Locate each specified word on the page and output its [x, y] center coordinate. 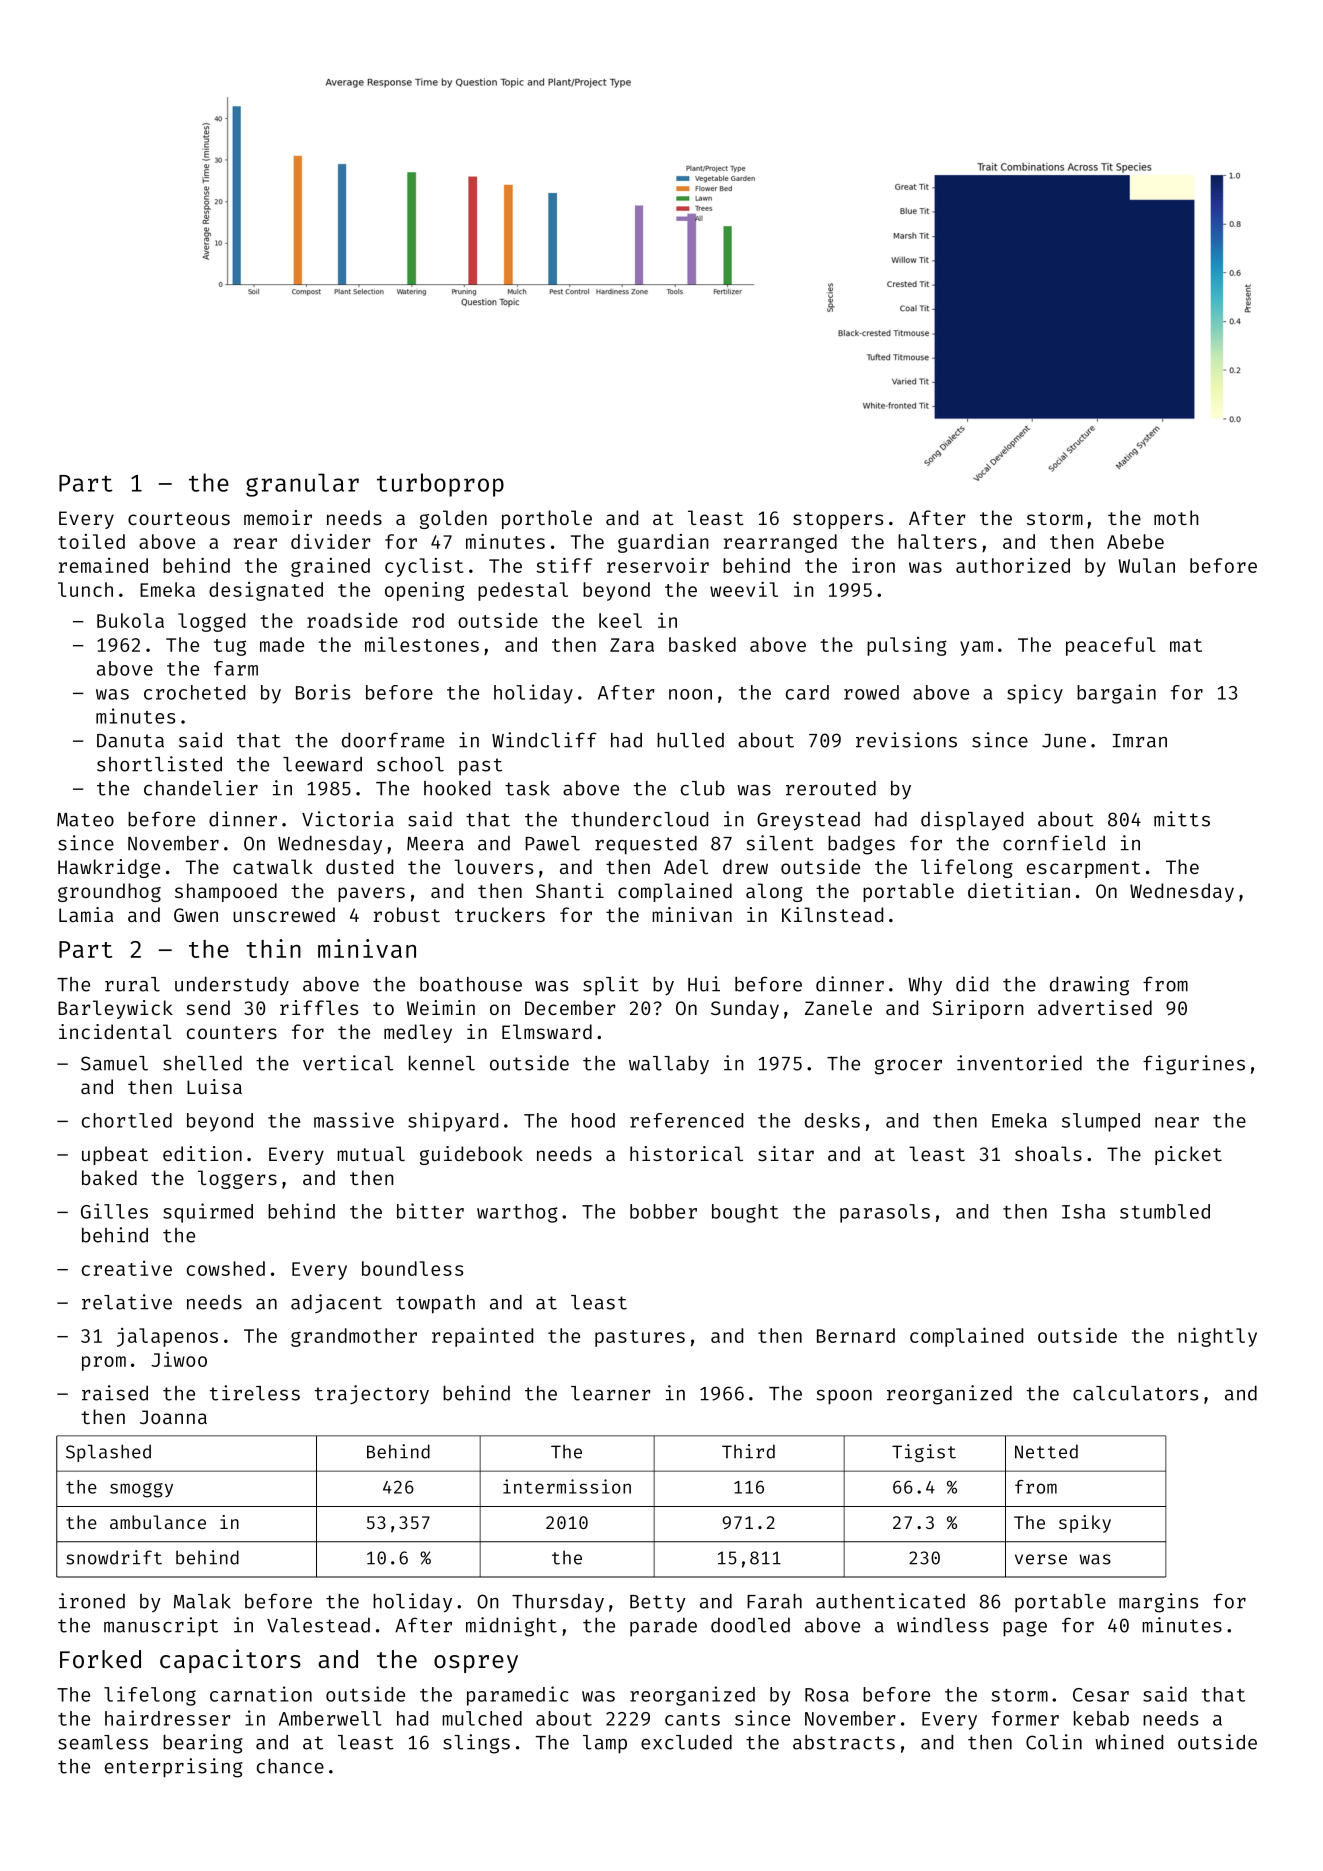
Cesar [1101, 1695]
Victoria [348, 819]
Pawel [553, 843]
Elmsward [547, 1031]
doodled [750, 1625]
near [1177, 1122]
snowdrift [114, 1557]
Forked [100, 1659]
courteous [179, 518]
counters [232, 1032]
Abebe [1135, 541]
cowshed [226, 1268]
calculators [1135, 1393]
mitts [1182, 819]
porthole [547, 519]
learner [611, 1393]
